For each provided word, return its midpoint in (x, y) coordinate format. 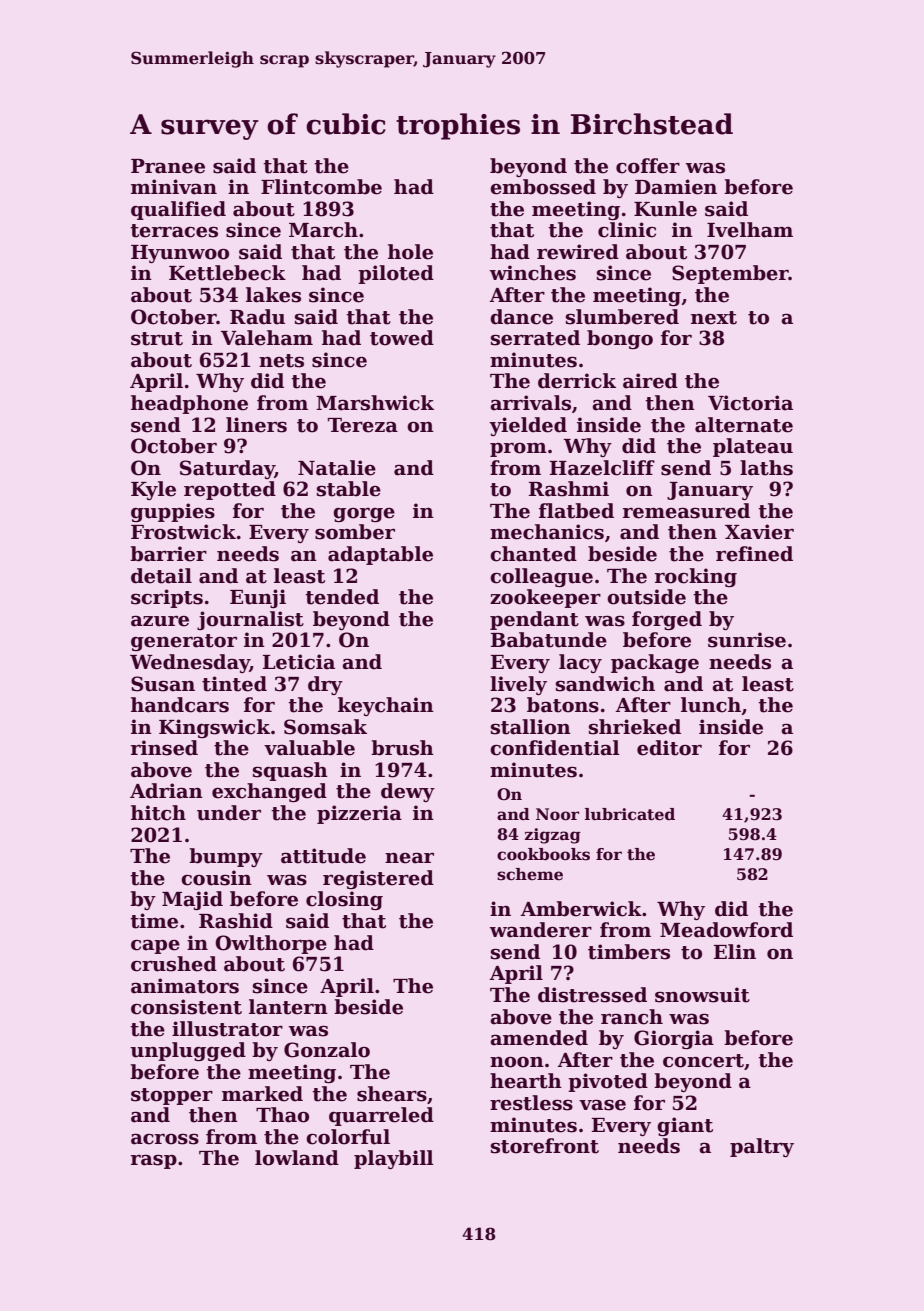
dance (521, 317)
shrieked (635, 727)
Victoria (750, 403)
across (165, 1139)
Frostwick (183, 532)
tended (342, 597)
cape (155, 946)
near (409, 858)
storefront (545, 1146)
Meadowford (726, 930)
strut (157, 339)
